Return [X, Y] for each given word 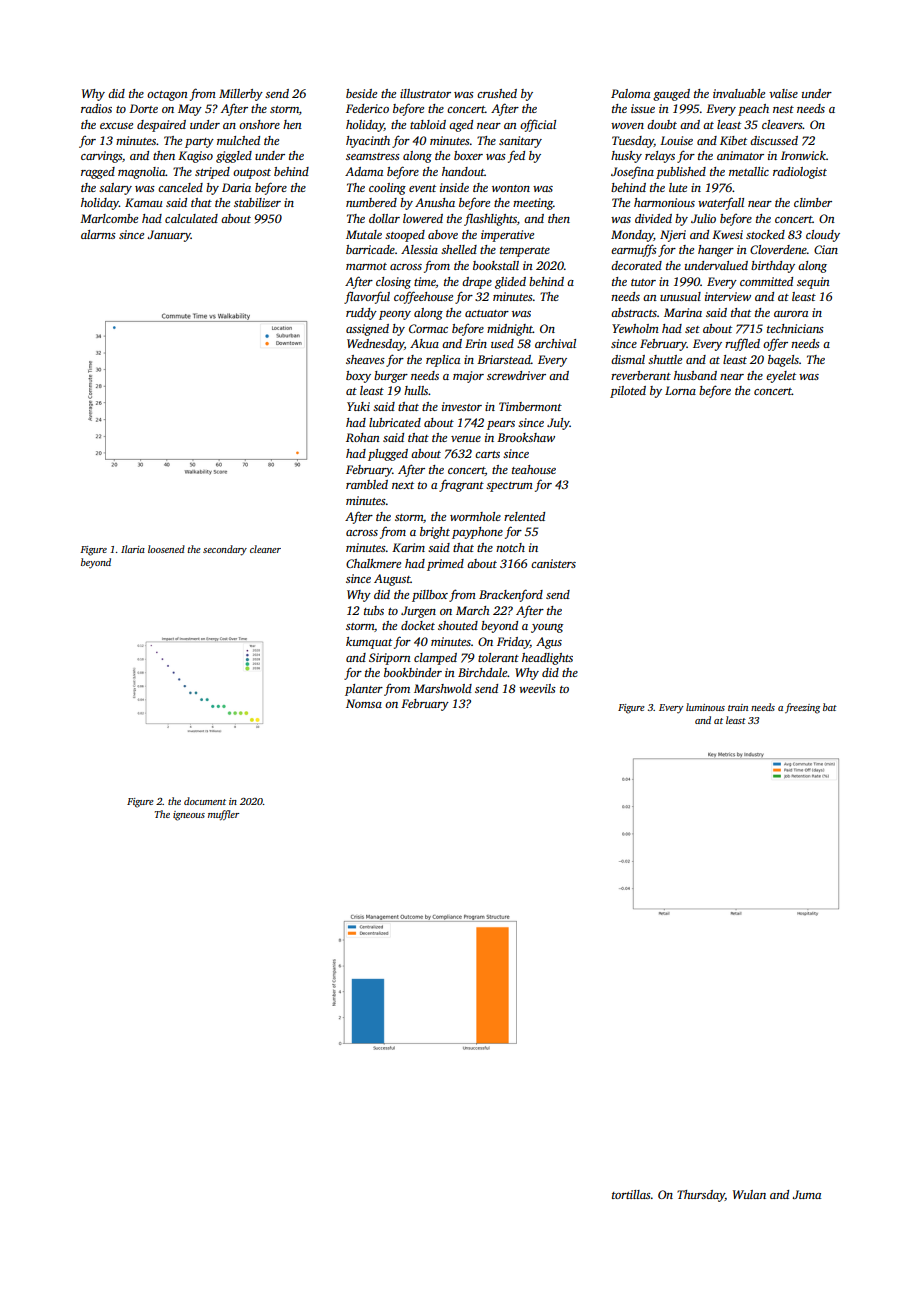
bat [830, 707]
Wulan [749, 1194]
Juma [807, 1194]
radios [96, 108]
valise [783, 93]
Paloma [630, 93]
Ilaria [133, 549]
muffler [223, 815]
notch [510, 547]
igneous [189, 816]
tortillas [631, 1194]
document [205, 801]
